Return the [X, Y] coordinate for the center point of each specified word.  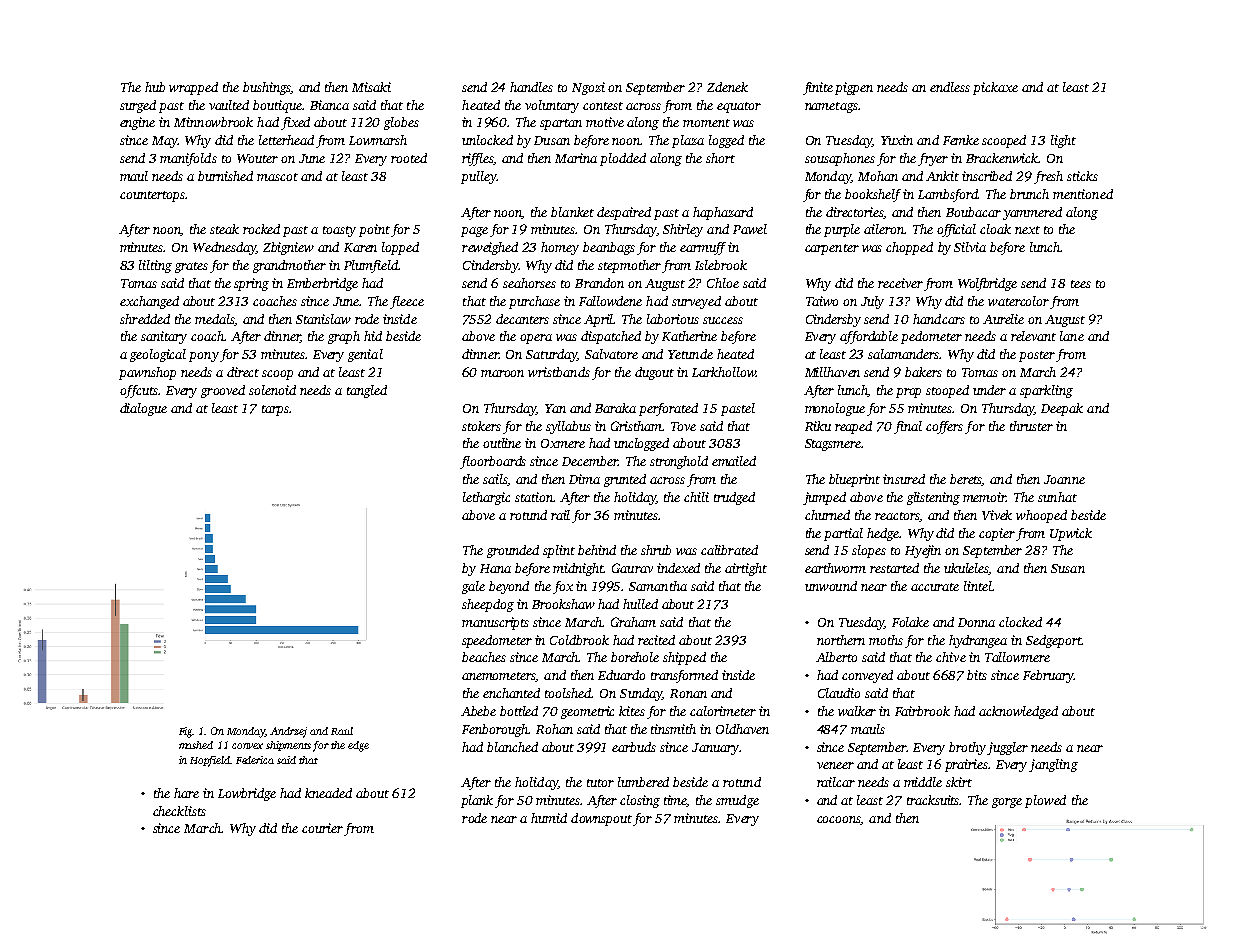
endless [950, 87]
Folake [910, 622]
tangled [367, 391]
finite [818, 88]
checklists [179, 811]
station [534, 497]
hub [155, 87]
